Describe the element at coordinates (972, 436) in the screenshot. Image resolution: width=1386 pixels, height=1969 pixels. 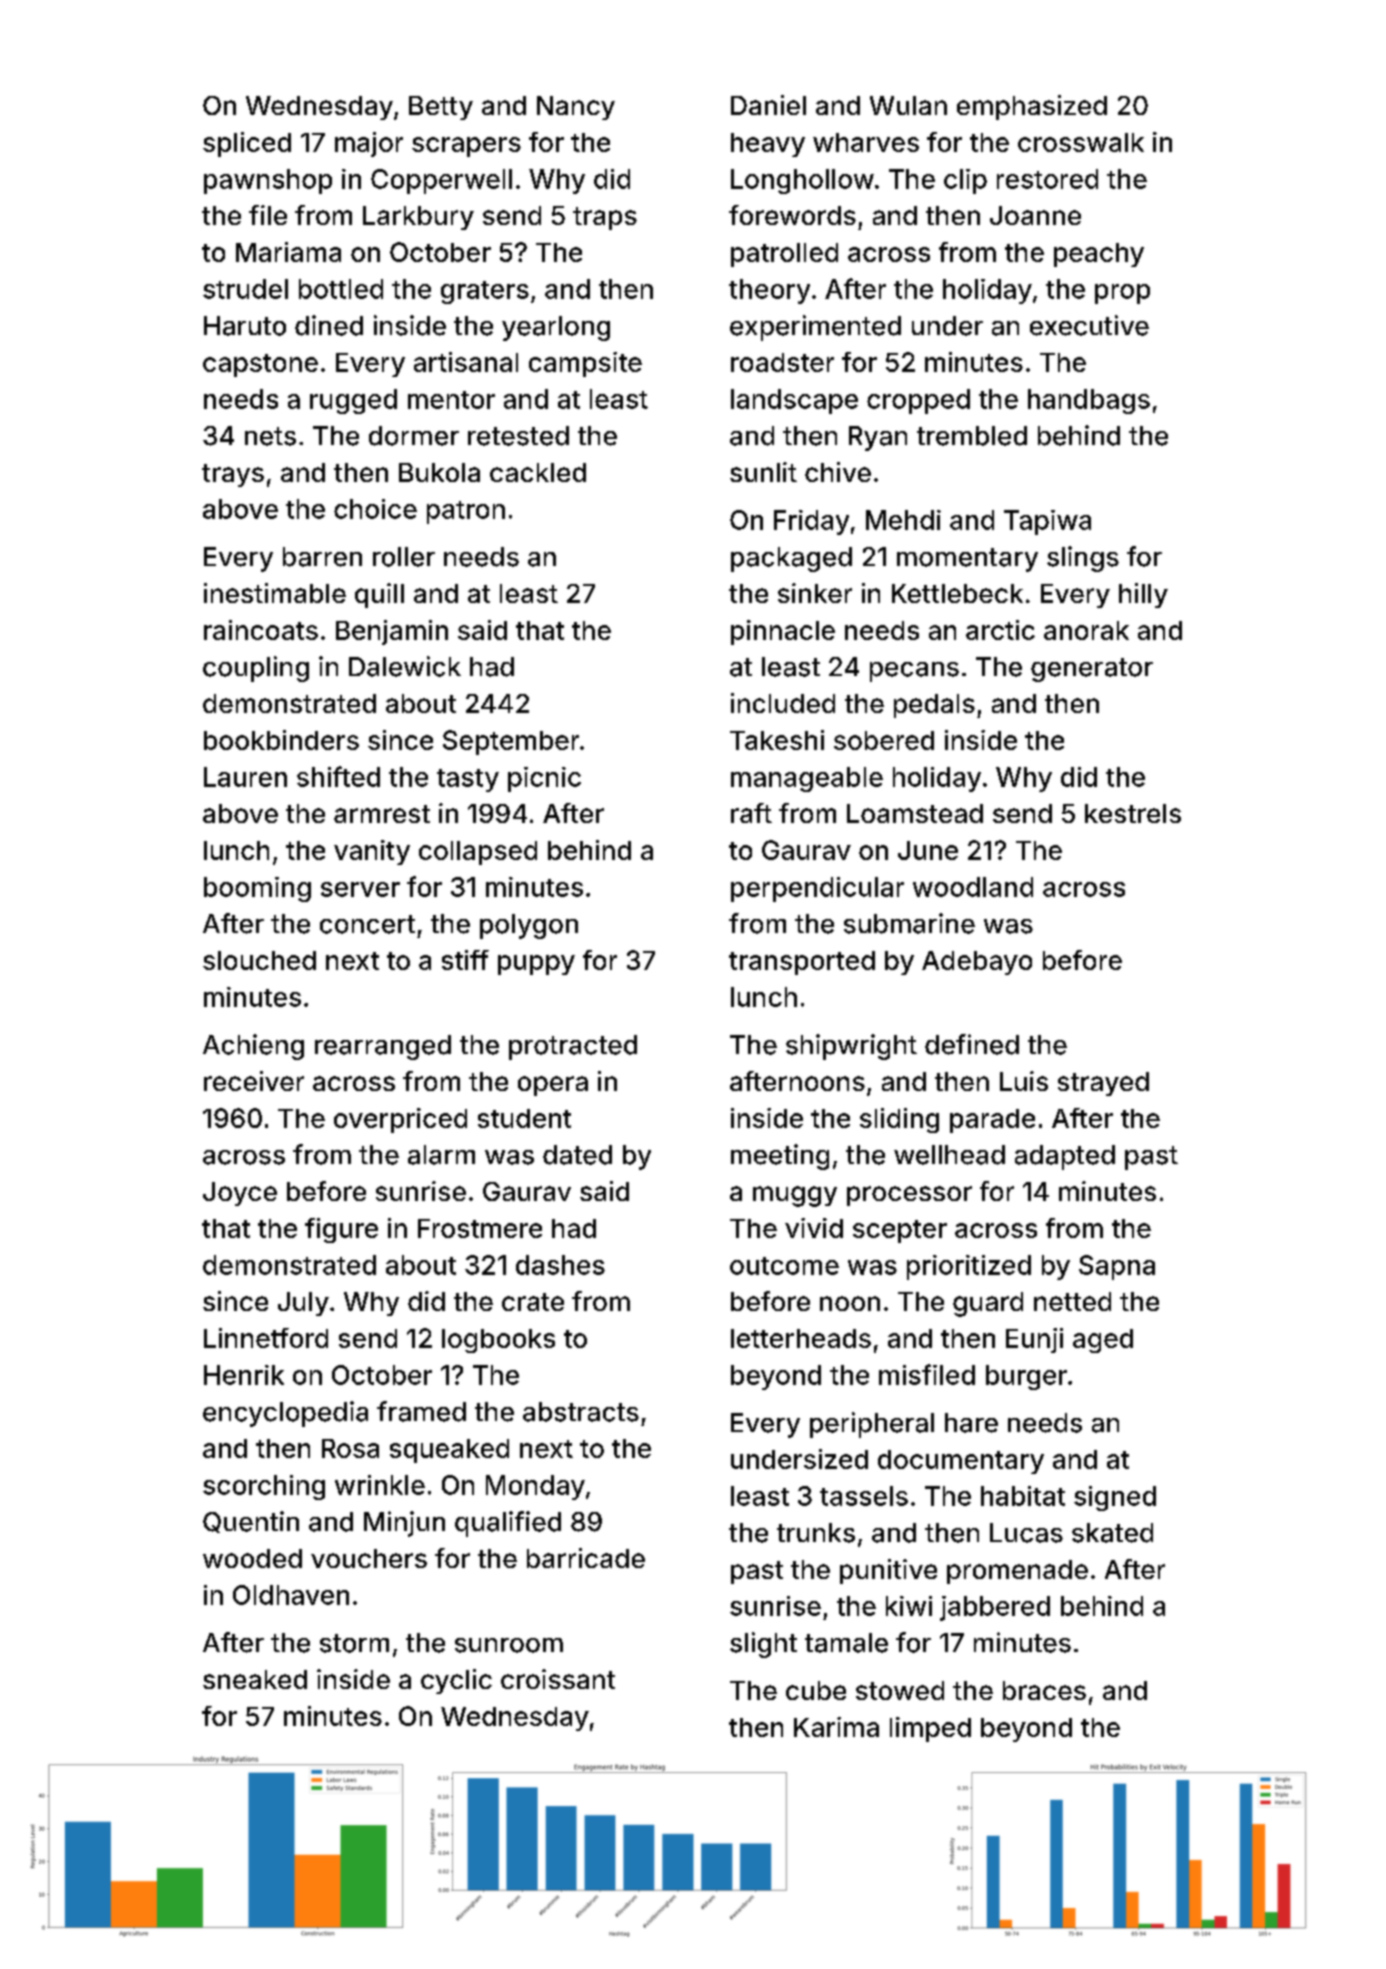
I see `trembled` at that location.
